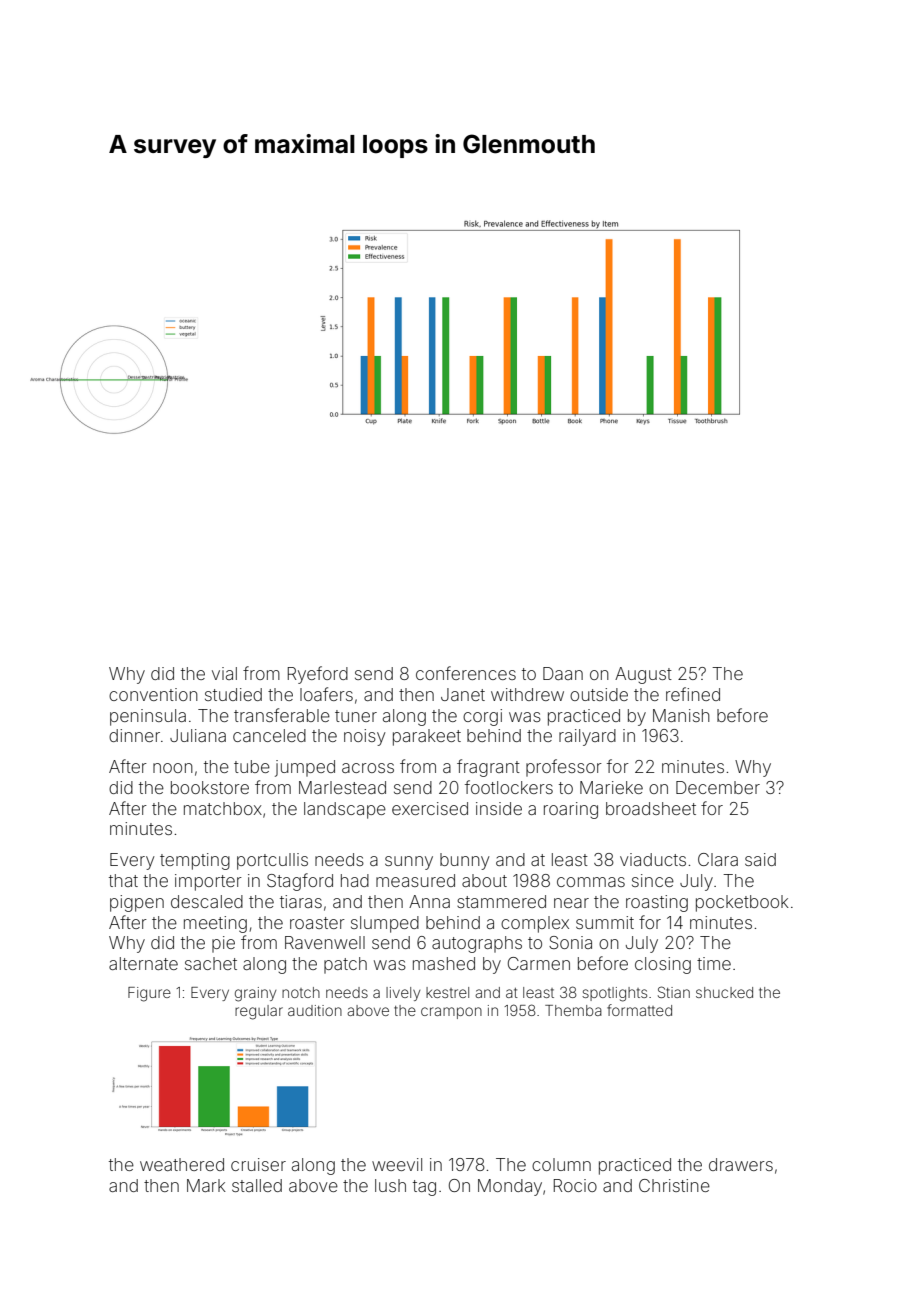 This screenshot has width=908, height=1316. I want to click on stalled, so click(257, 1185).
